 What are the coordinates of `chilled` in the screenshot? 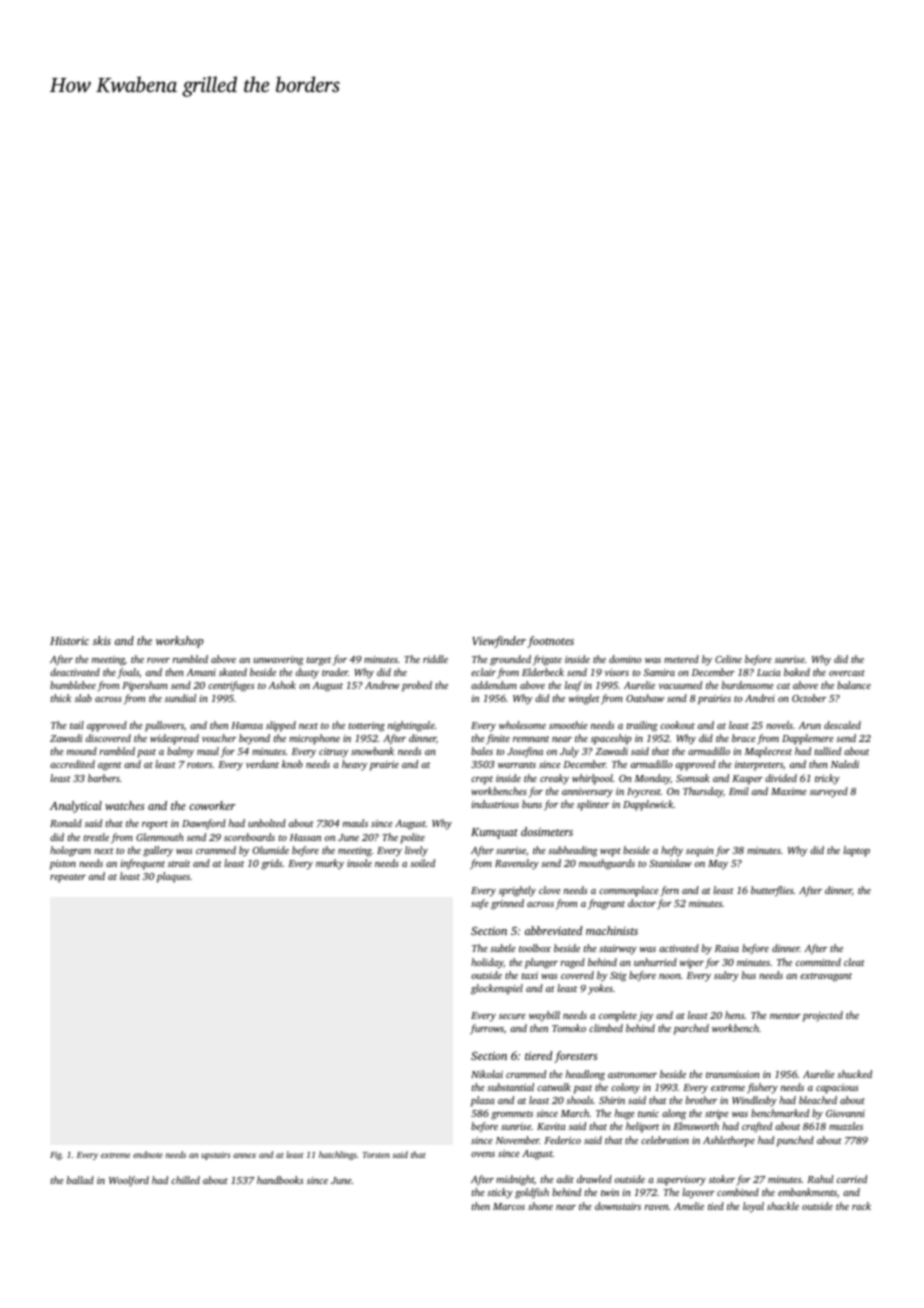 It's located at (185, 1180).
